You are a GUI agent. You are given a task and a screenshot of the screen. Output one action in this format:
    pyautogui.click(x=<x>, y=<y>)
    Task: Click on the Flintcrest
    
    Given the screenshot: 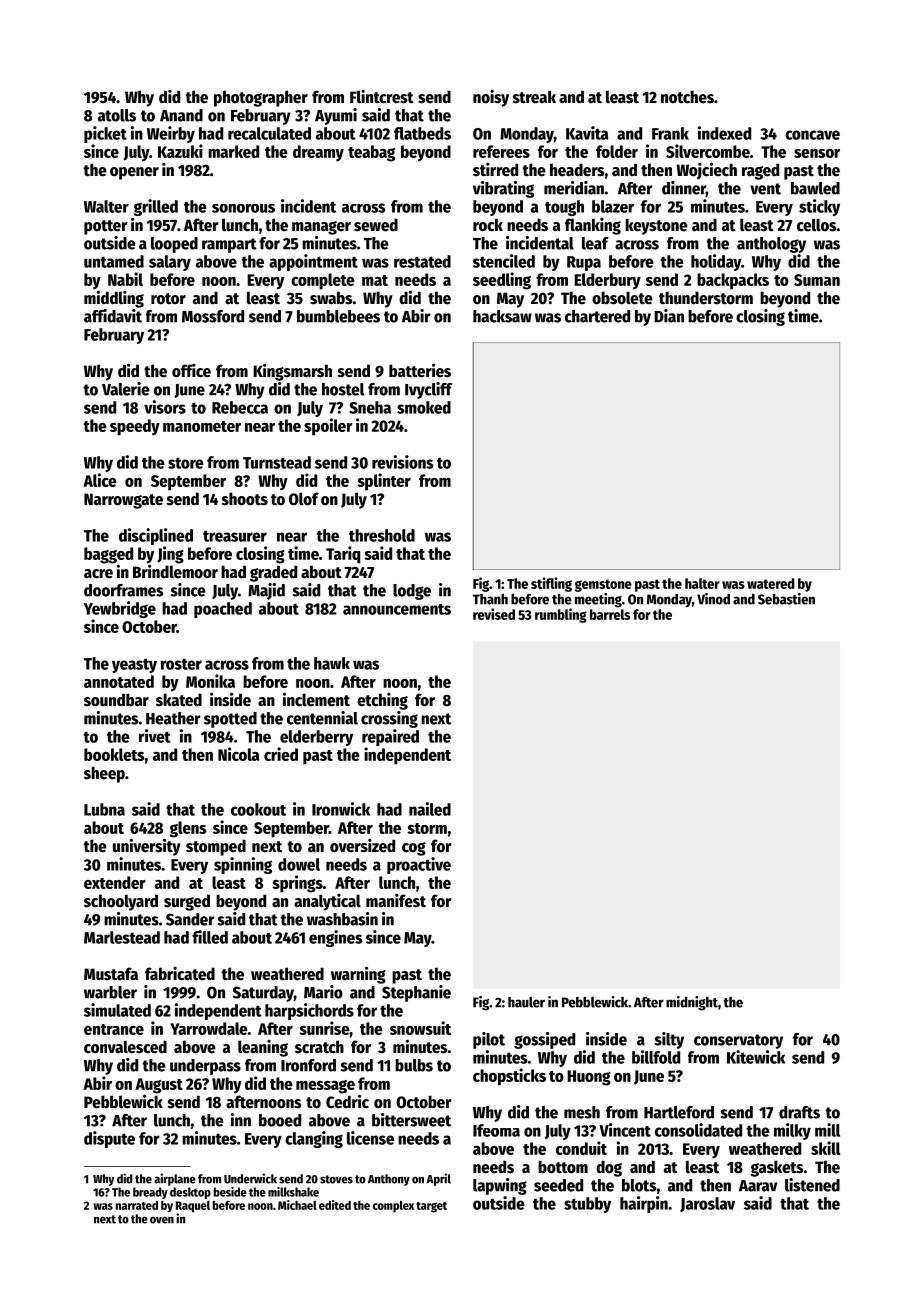 What is the action you would take?
    pyautogui.click(x=382, y=96)
